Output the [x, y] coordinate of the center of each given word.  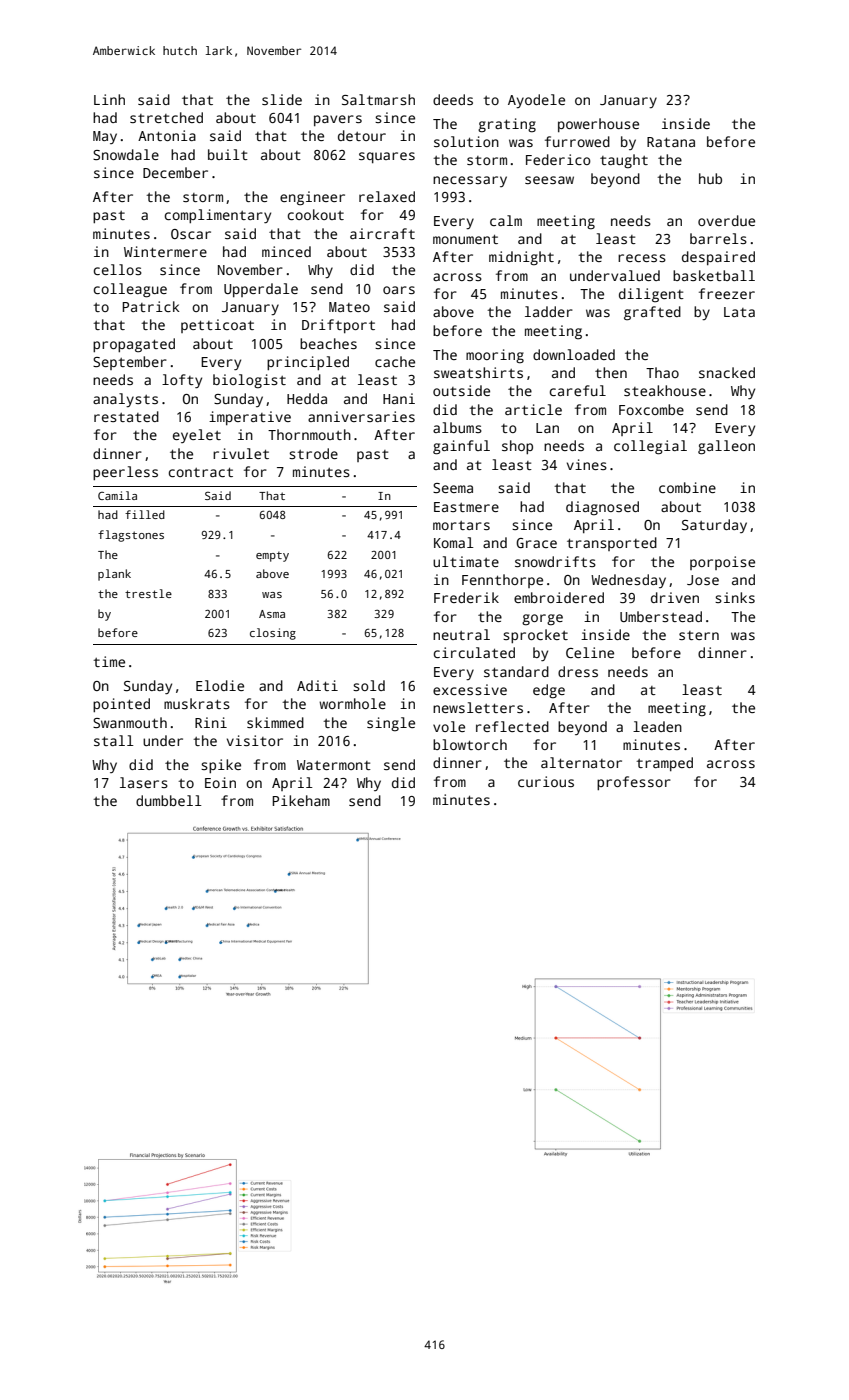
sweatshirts [478, 372]
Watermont [334, 765]
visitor [255, 740]
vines [587, 464]
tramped [664, 764]
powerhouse [598, 125]
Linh [109, 99]
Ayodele [536, 101]
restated [126, 416]
